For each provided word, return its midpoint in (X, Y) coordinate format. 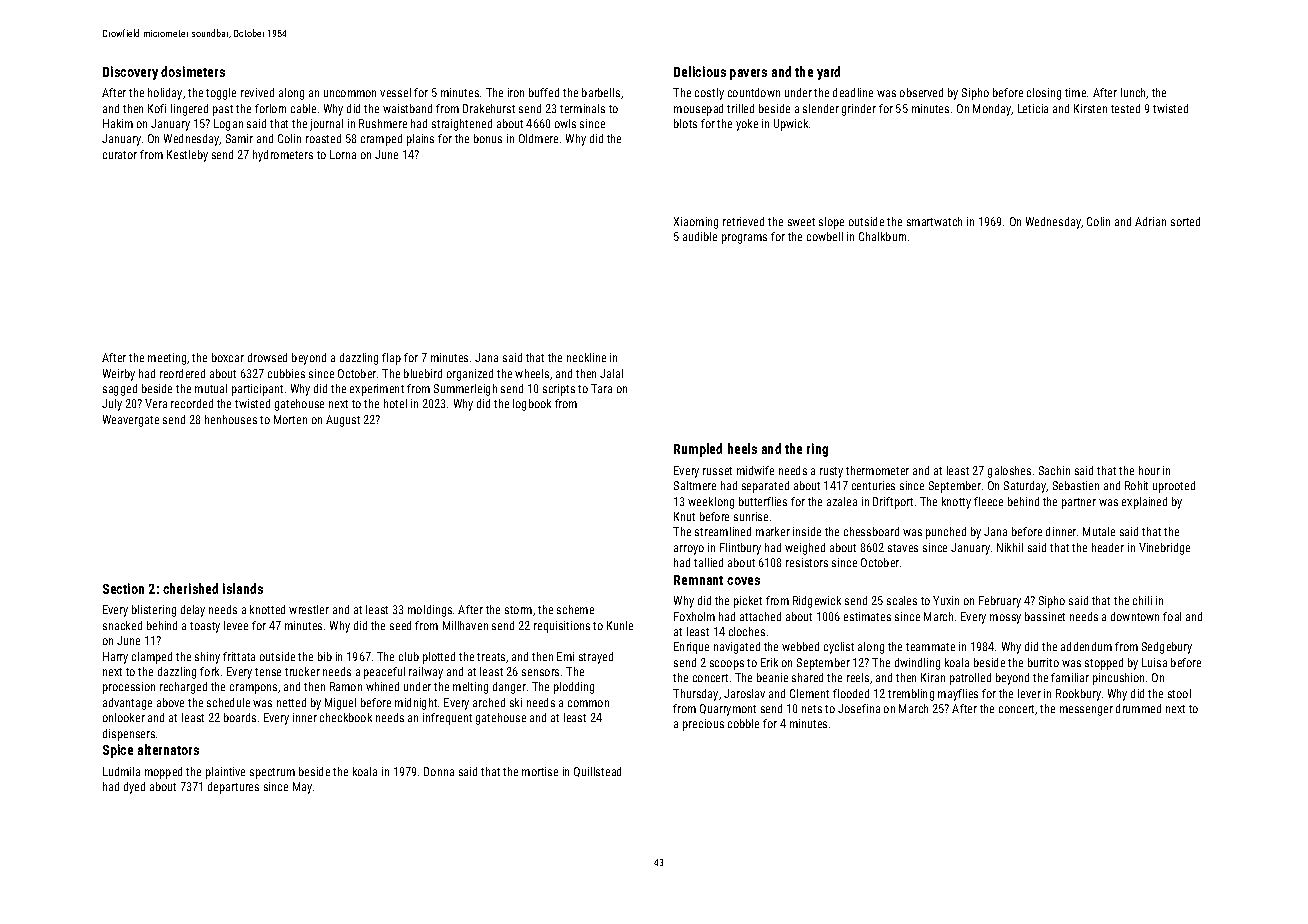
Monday (992, 110)
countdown (754, 92)
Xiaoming (696, 223)
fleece (988, 501)
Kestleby (187, 156)
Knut (684, 516)
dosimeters (193, 71)
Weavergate (131, 421)
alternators (168, 749)
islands (243, 588)
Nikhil (1010, 547)
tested (1125, 108)
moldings (430, 611)
